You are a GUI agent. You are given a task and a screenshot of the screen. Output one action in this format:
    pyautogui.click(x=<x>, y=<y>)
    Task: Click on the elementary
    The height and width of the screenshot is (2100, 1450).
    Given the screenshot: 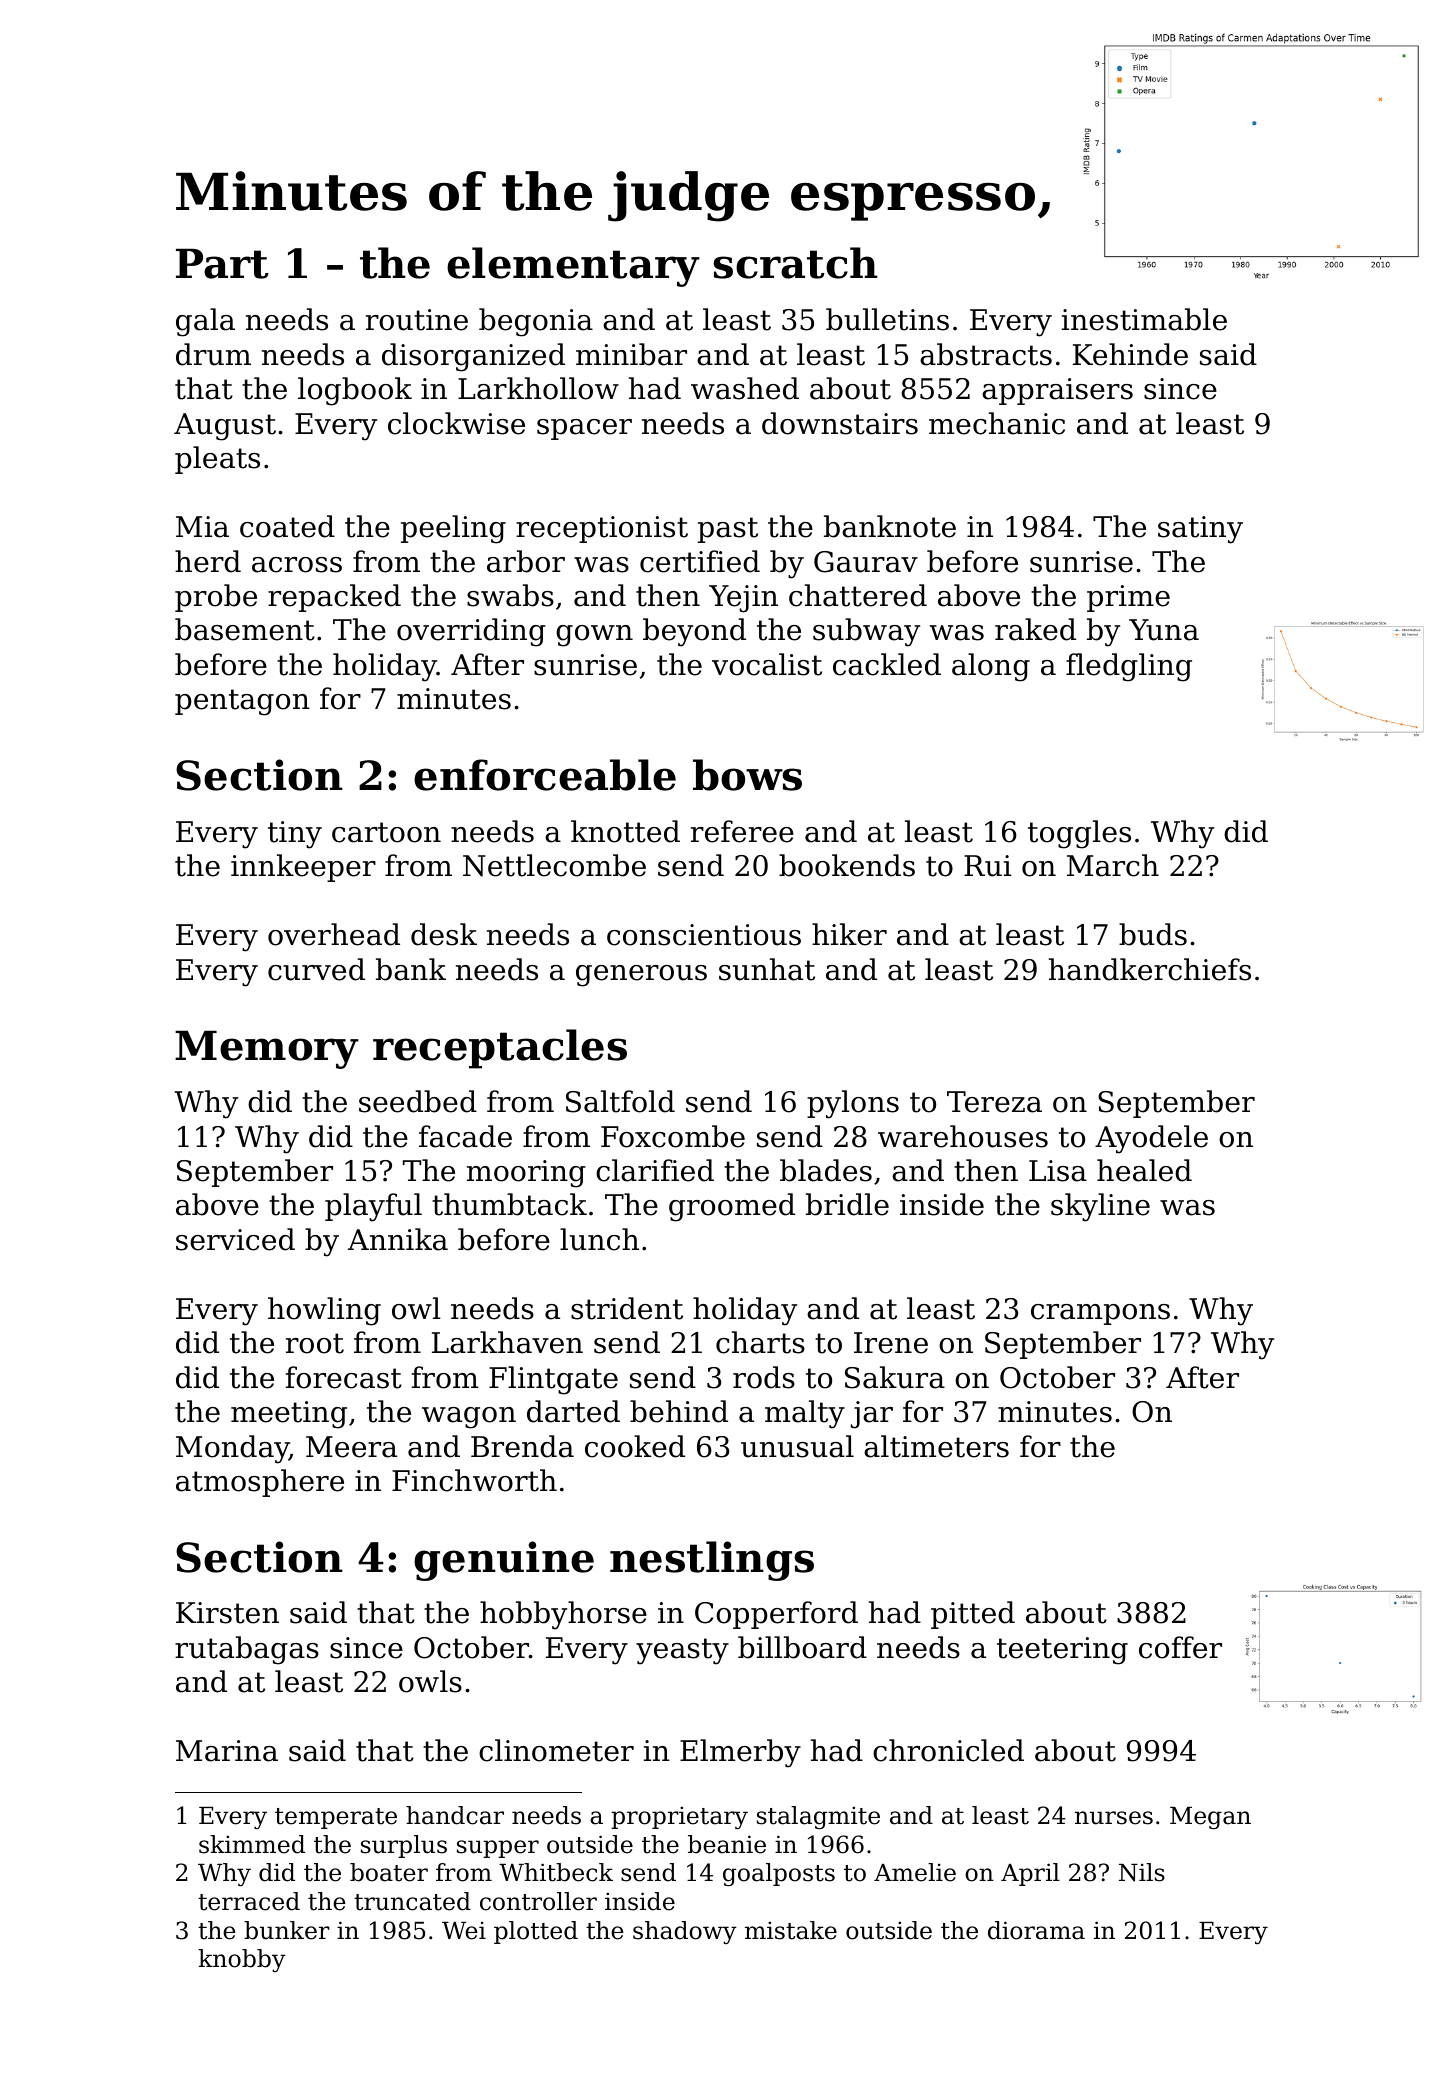 What is the action you would take?
    pyautogui.click(x=573, y=267)
